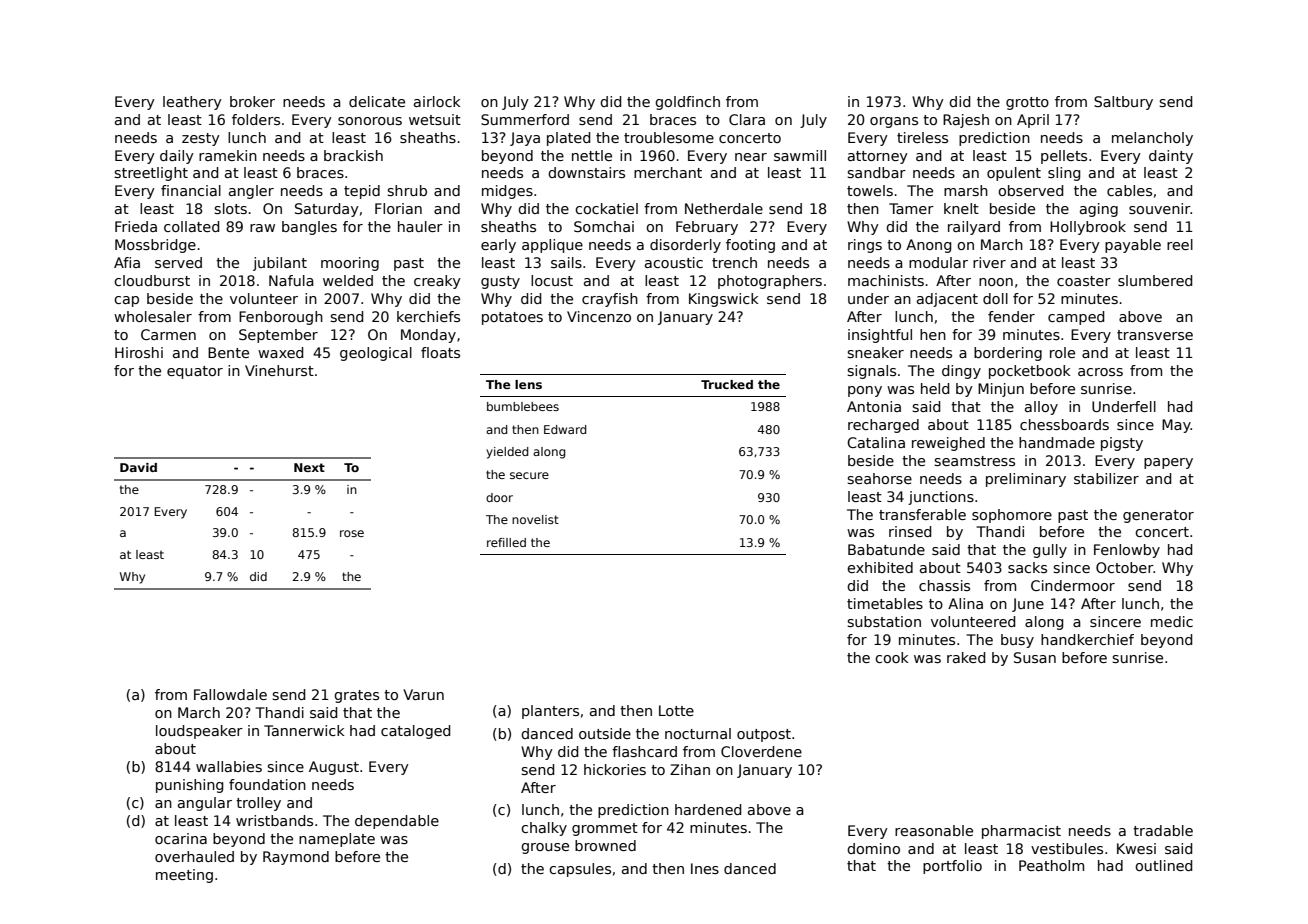  I want to click on capsules, so click(580, 870).
